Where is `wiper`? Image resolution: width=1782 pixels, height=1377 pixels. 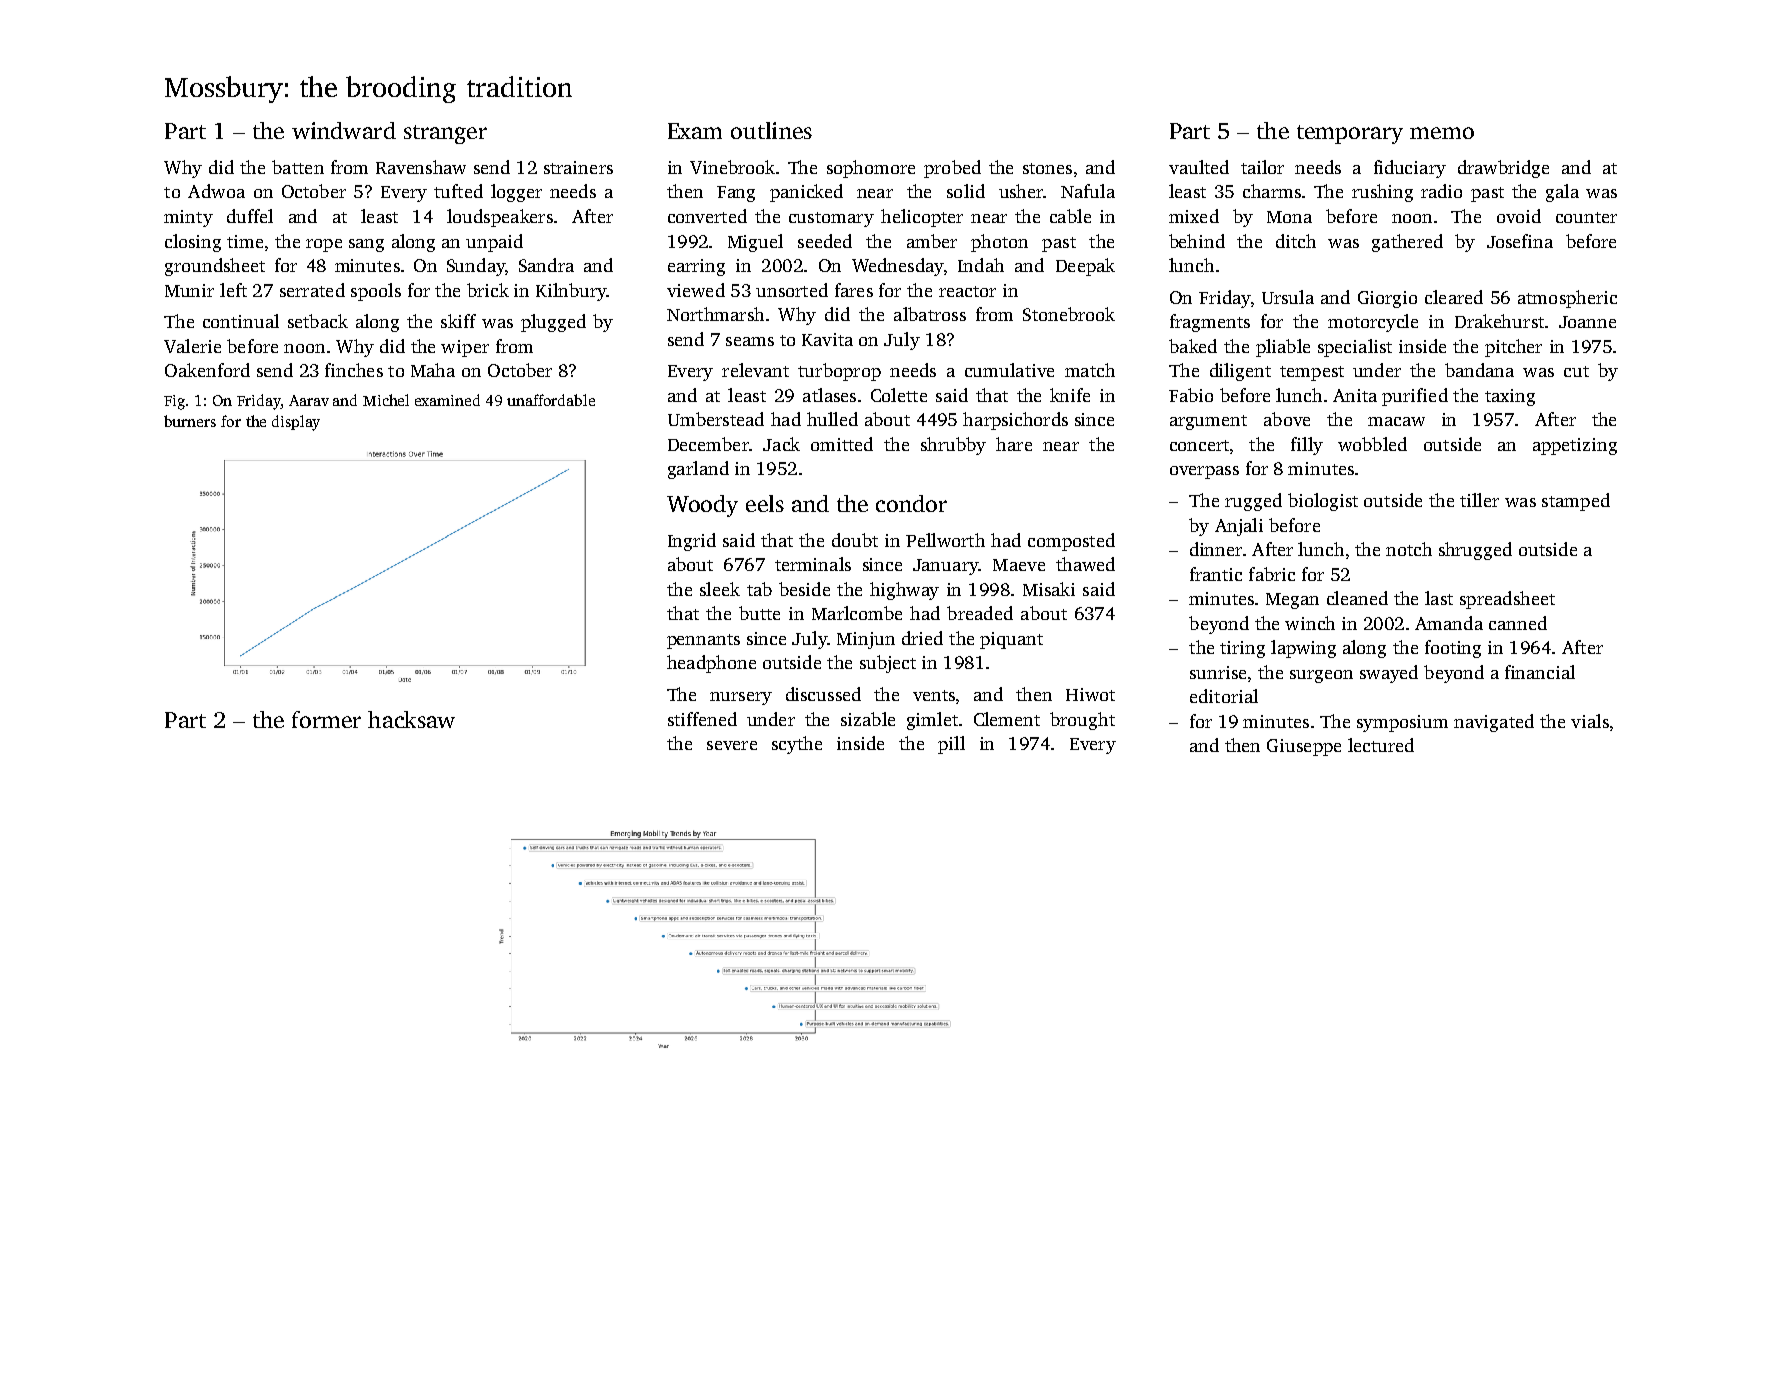 wiper is located at coordinates (465, 348).
